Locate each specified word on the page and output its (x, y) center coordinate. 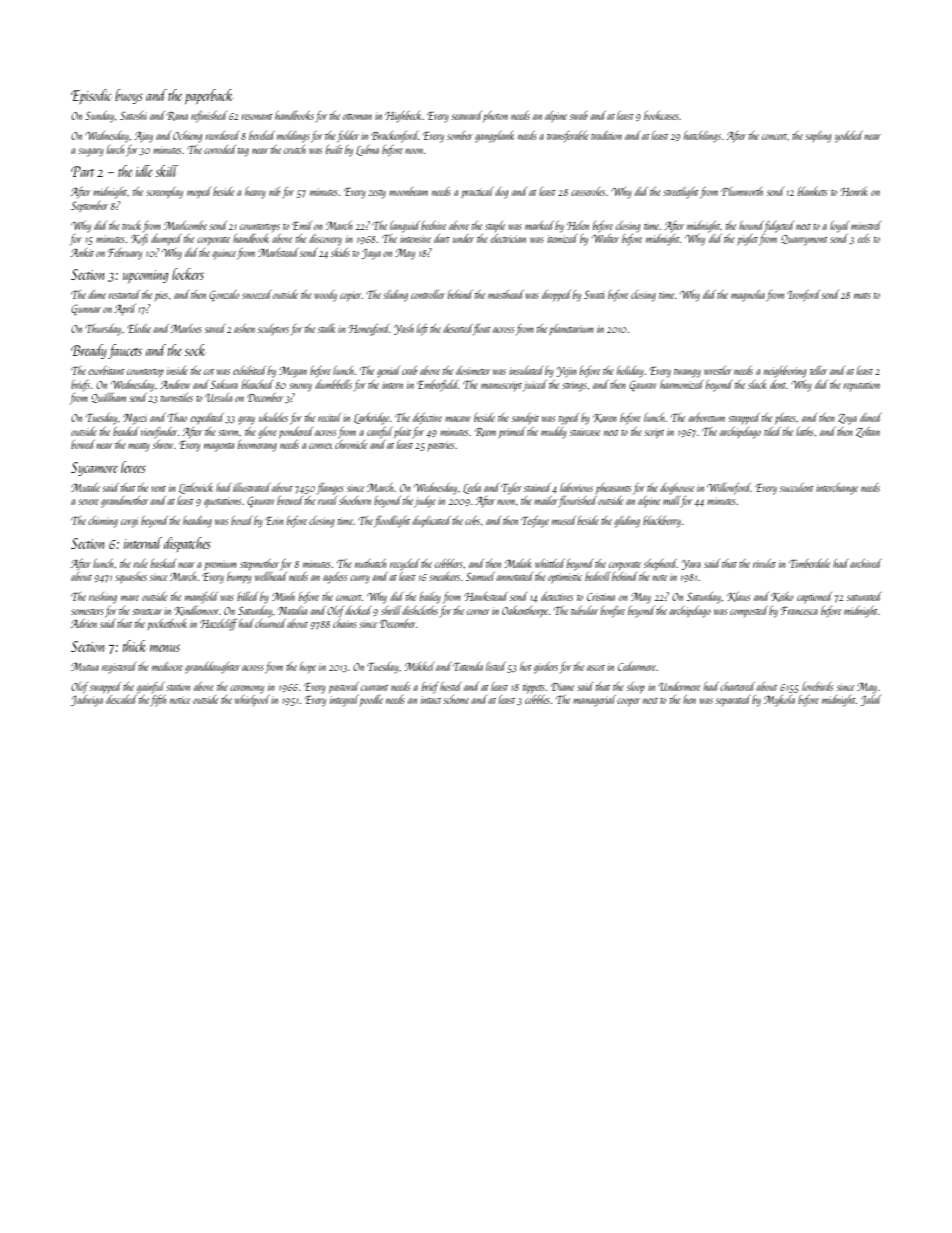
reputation (862, 386)
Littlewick (196, 488)
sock (195, 350)
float (482, 329)
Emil (302, 225)
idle (144, 171)
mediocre (167, 666)
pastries (440, 446)
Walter (605, 238)
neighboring (785, 372)
